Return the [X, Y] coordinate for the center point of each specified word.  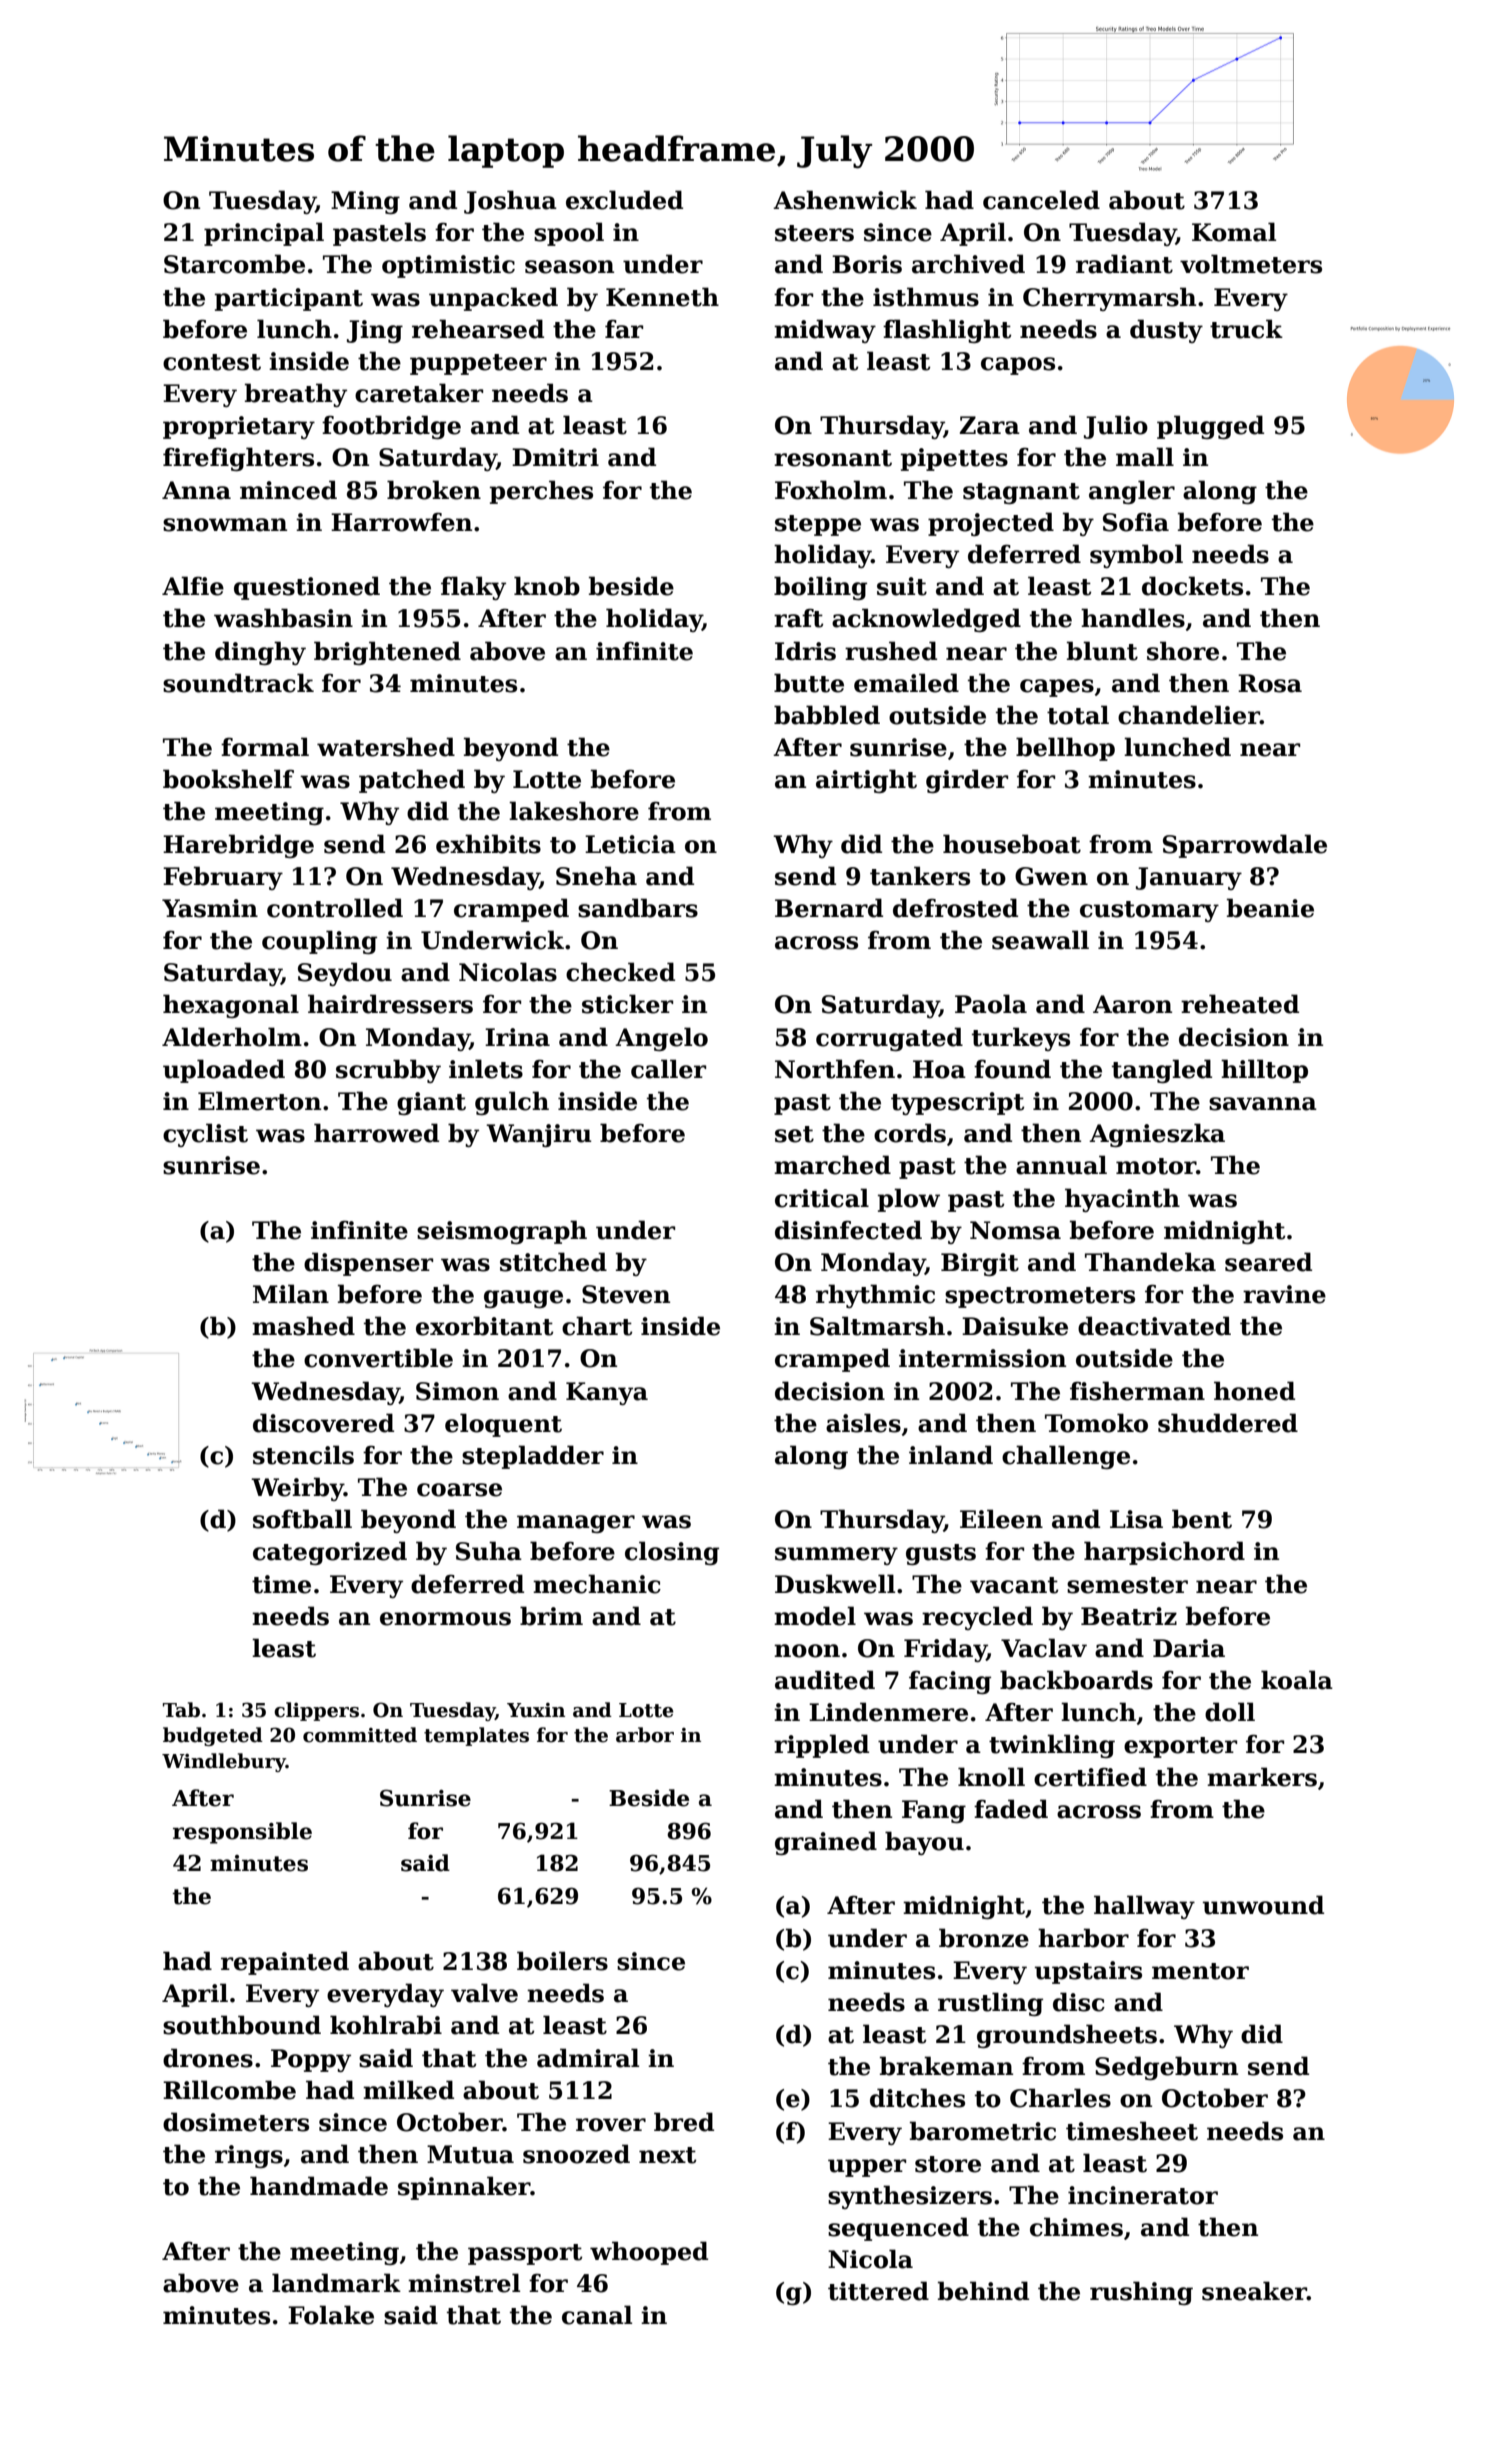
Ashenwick [845, 200]
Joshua [510, 202]
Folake [331, 2315]
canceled [1041, 200]
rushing [1141, 2293]
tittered [878, 2291]
